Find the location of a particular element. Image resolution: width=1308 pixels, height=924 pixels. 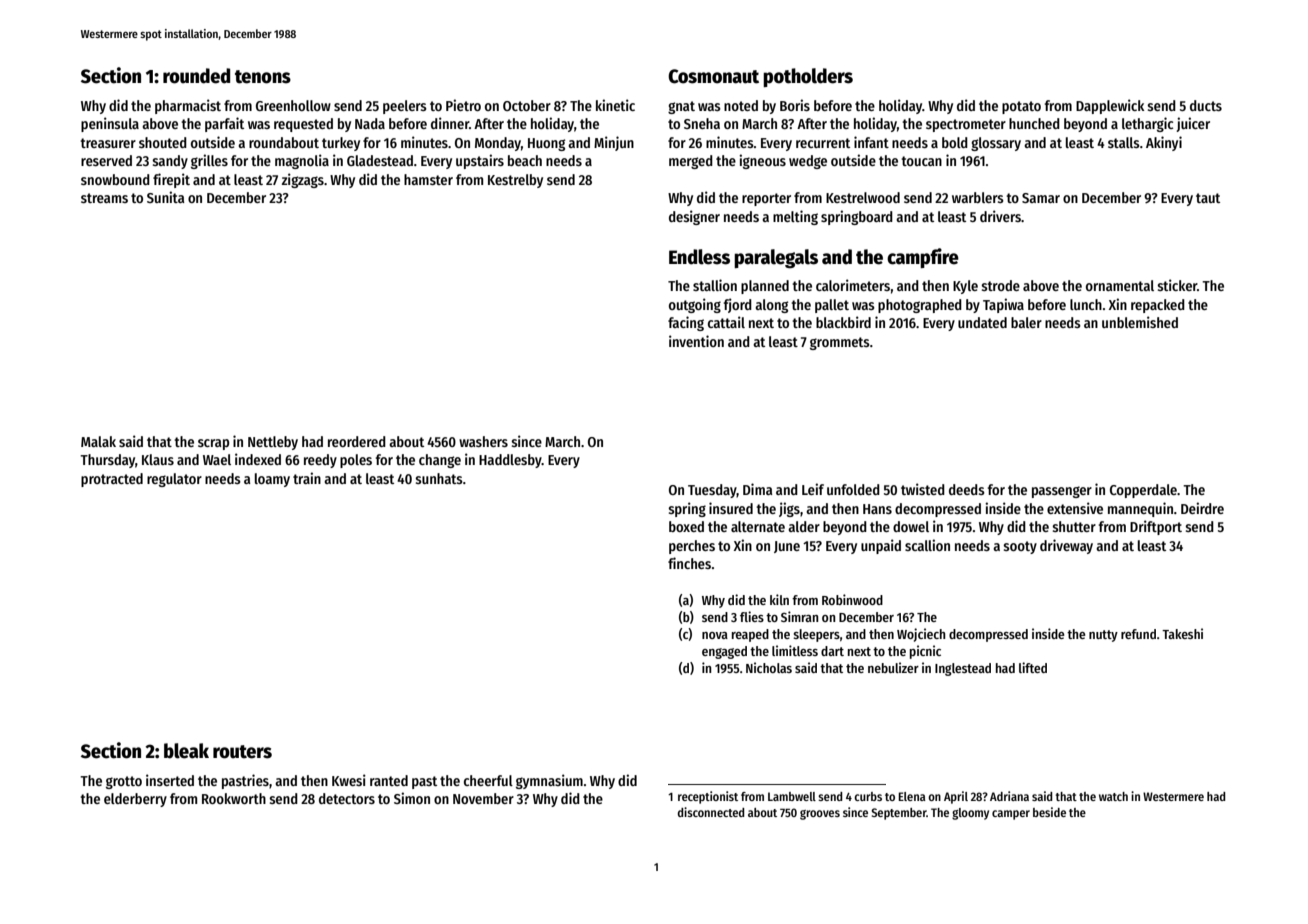

Takeshi is located at coordinates (1182, 633).
